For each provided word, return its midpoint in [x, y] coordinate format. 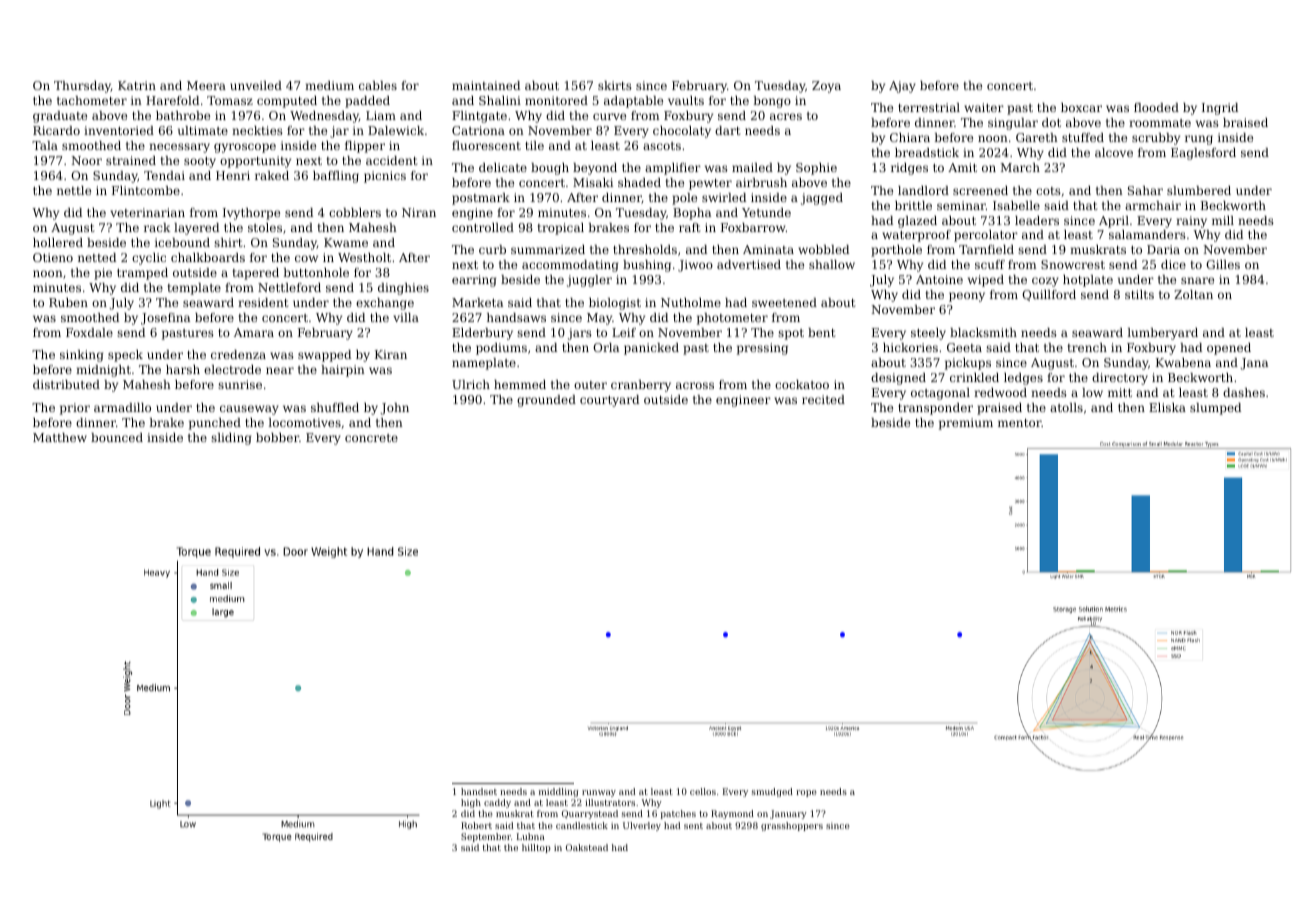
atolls [1066, 407]
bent [821, 332]
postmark [481, 199]
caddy [497, 803]
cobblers [355, 212]
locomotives [304, 422]
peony [967, 297]
